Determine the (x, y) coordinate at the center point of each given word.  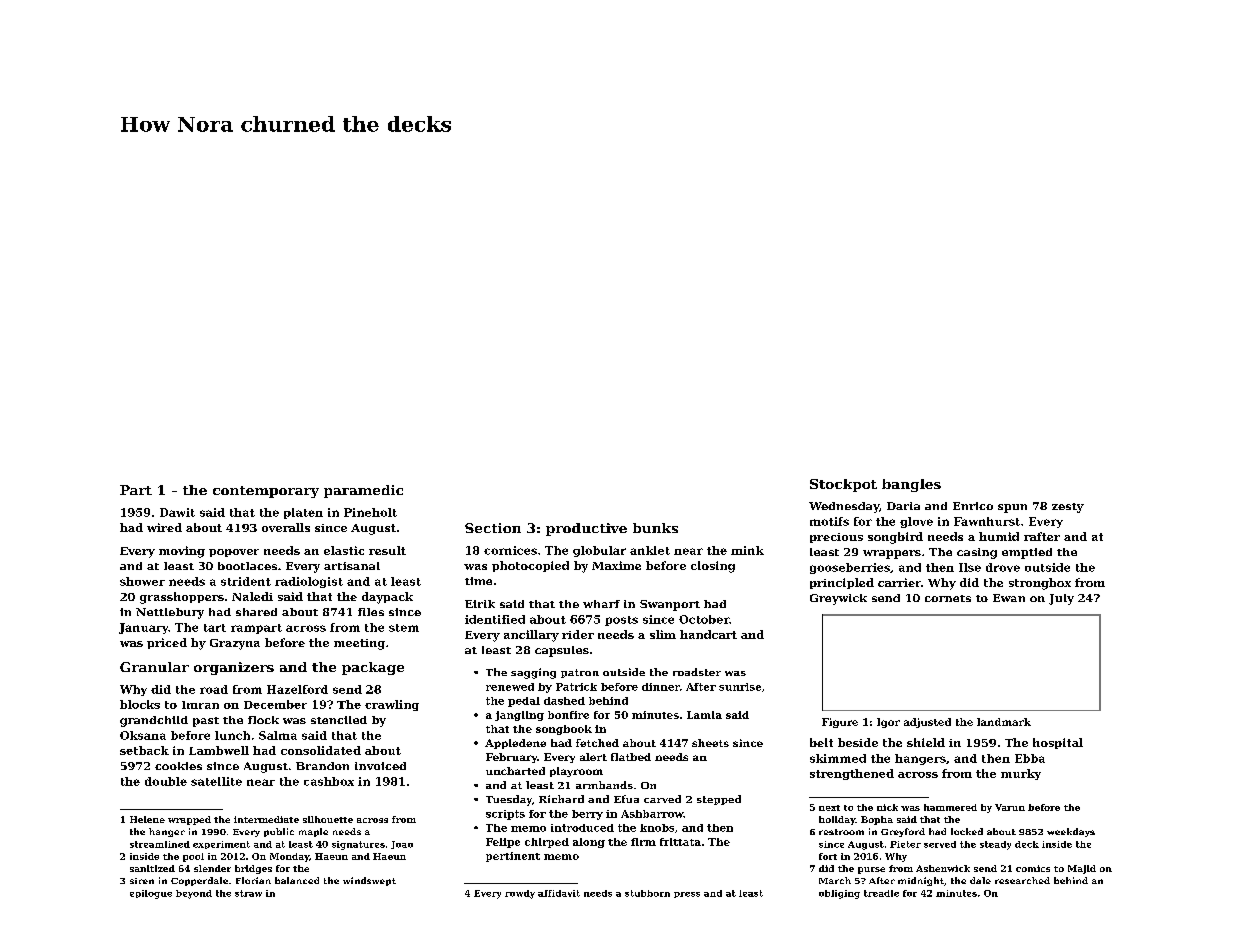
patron (580, 673)
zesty (1068, 508)
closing (713, 567)
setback (144, 750)
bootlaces (247, 566)
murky (1021, 774)
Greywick (838, 599)
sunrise (740, 687)
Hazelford (297, 689)
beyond (194, 894)
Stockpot (843, 485)
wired (164, 527)
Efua (626, 799)
